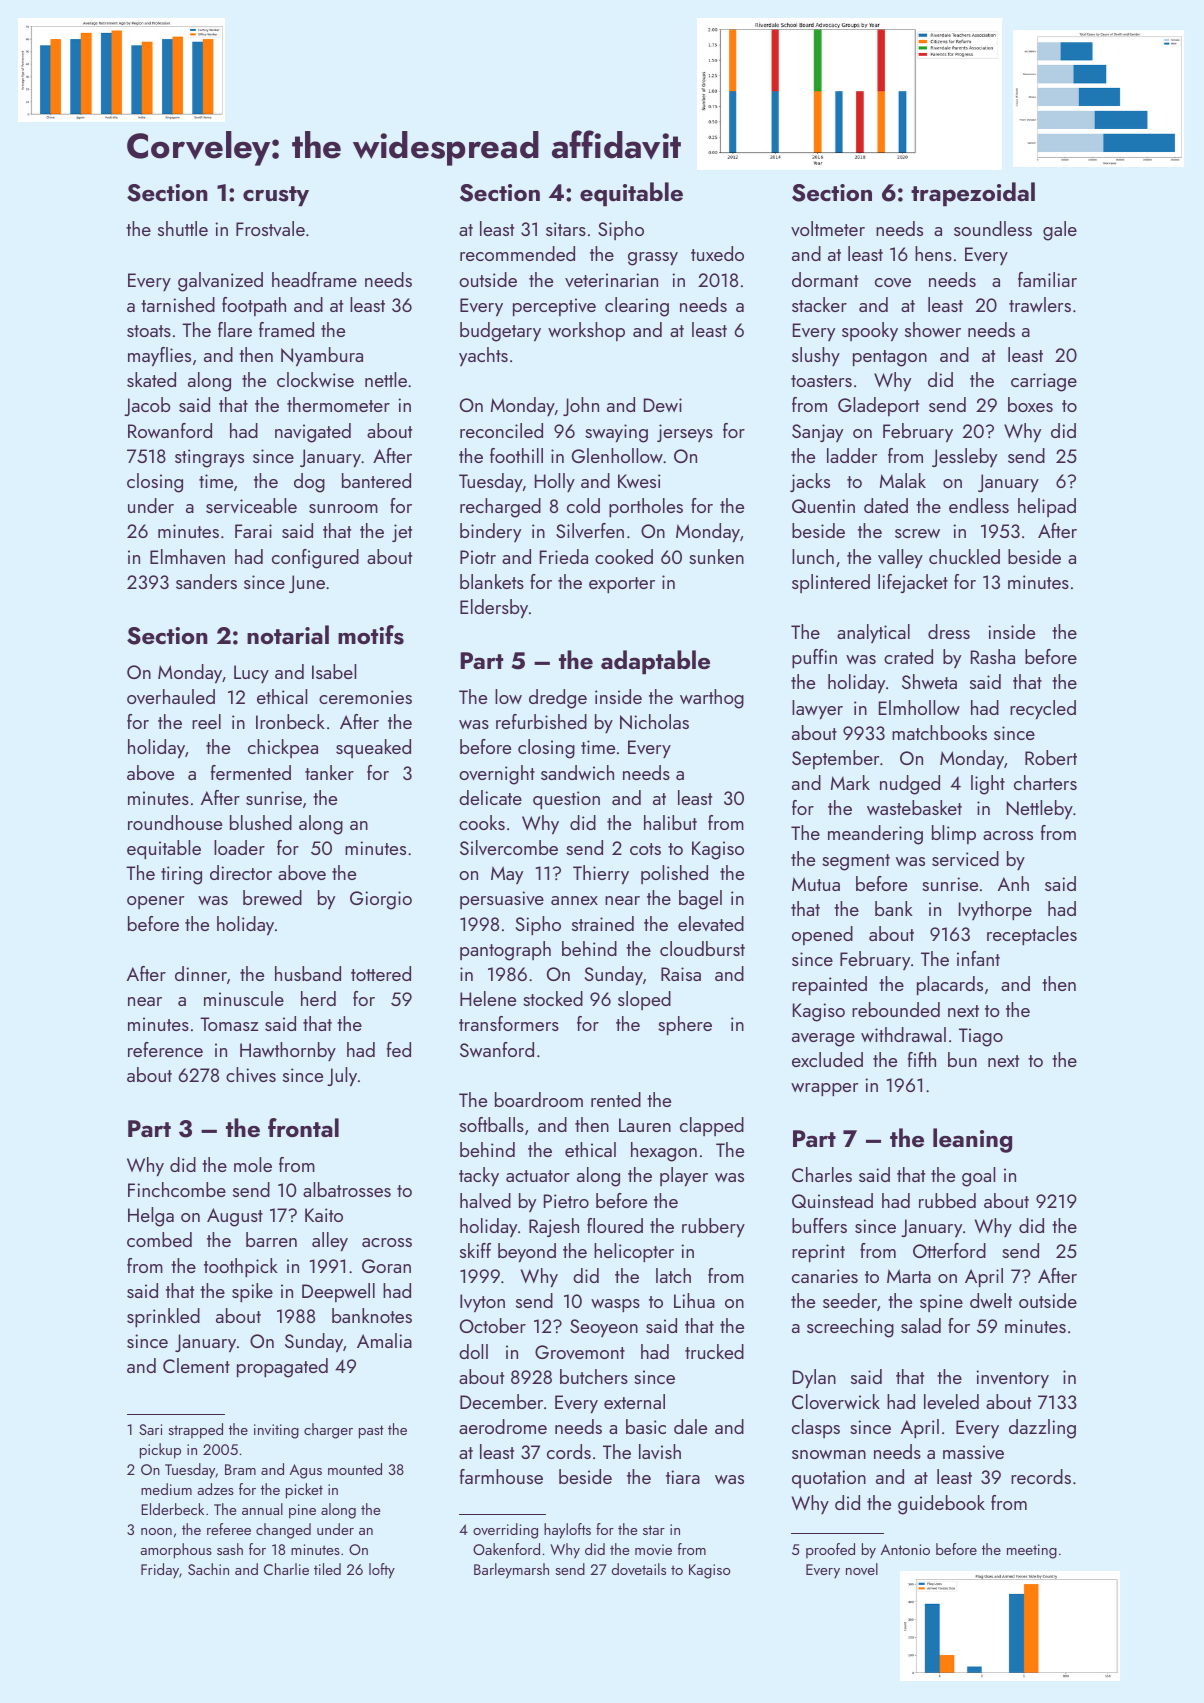  I want to click on infant, so click(978, 958).
